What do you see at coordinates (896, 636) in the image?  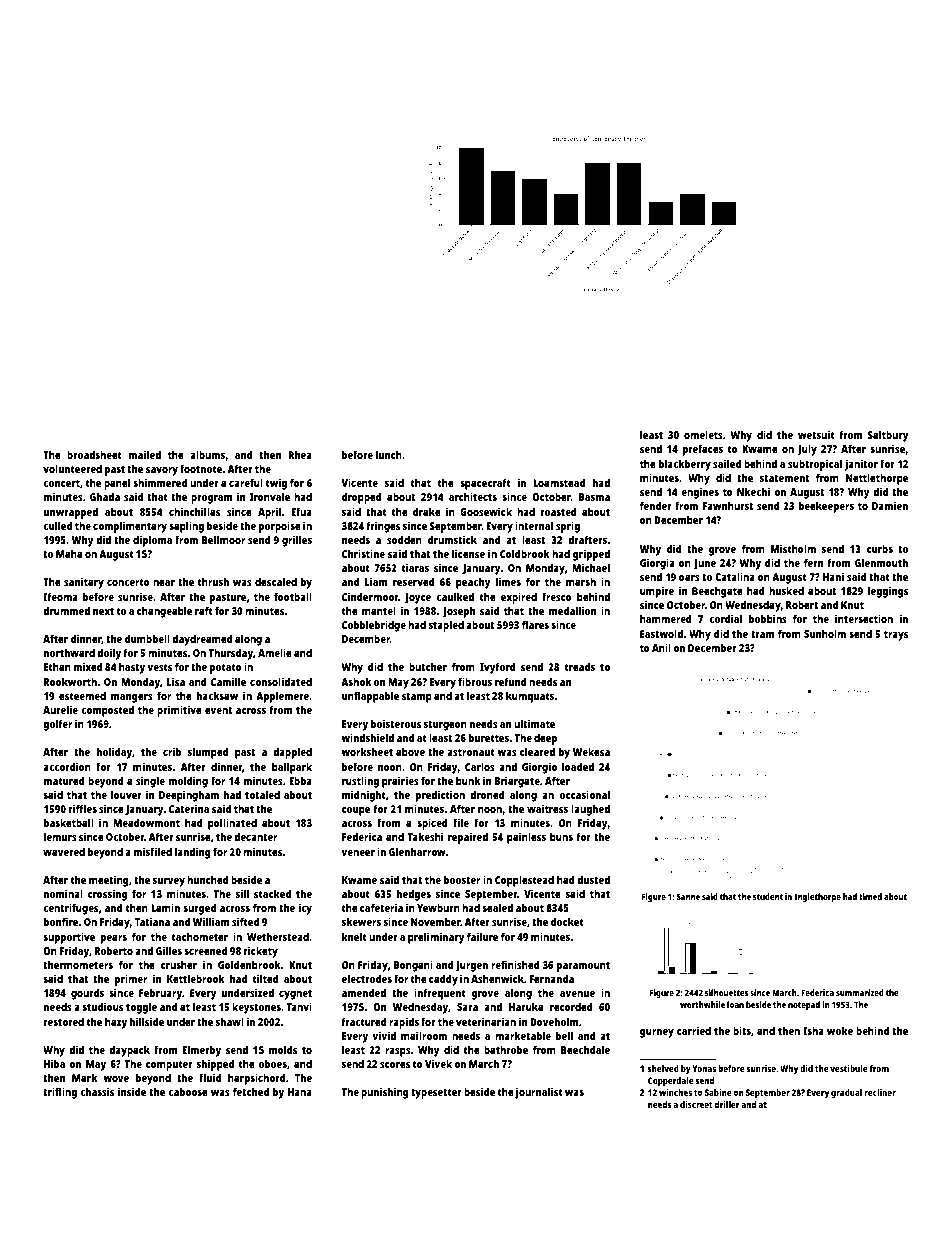 I see `trays` at bounding box center [896, 636].
